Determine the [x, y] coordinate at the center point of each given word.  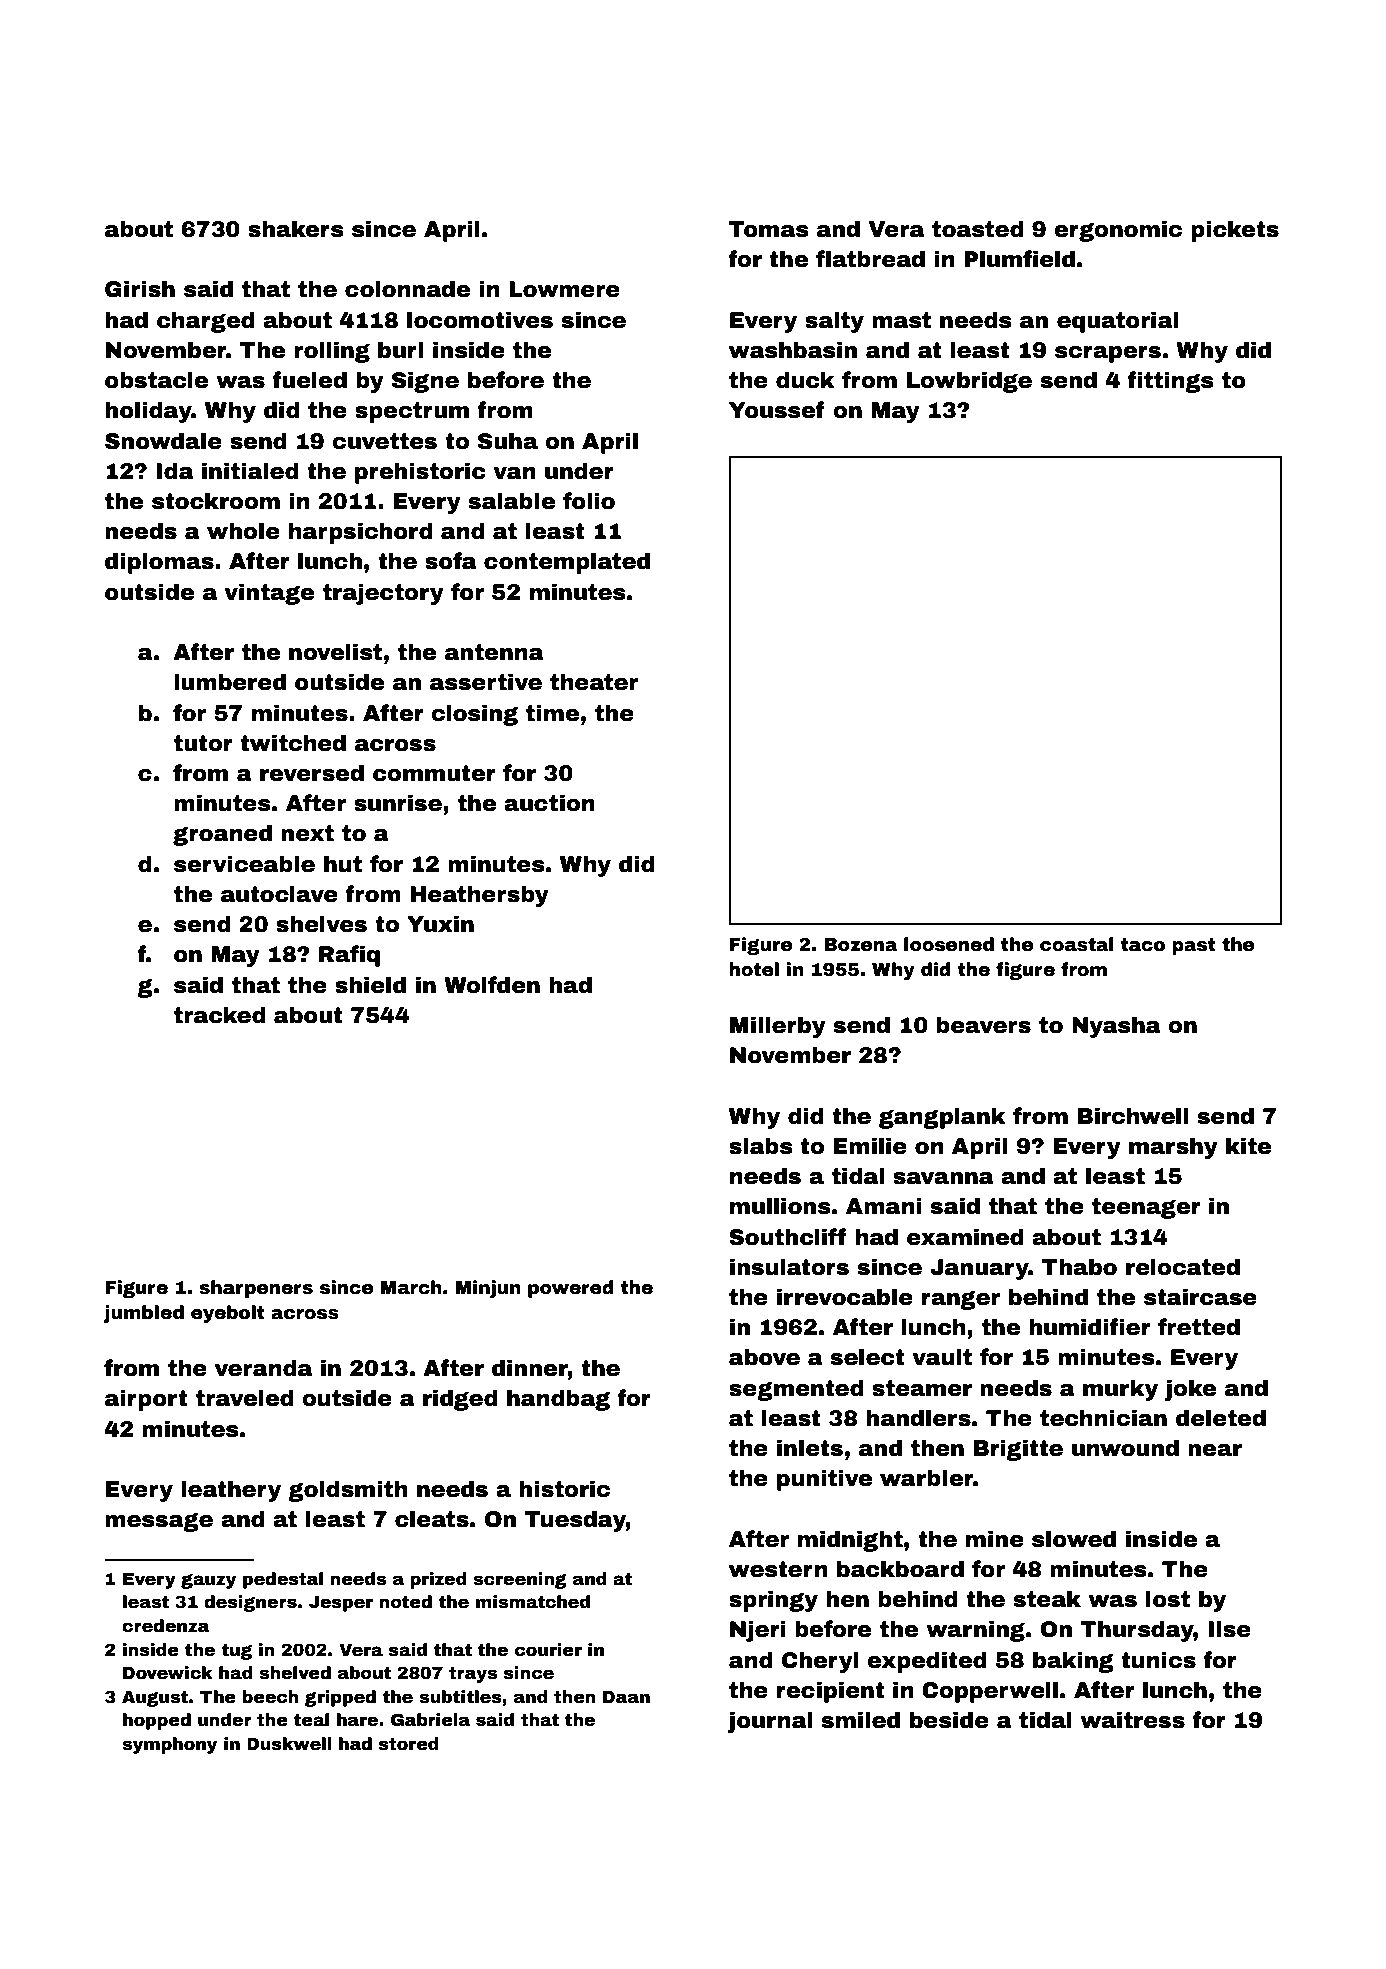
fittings [1170, 382]
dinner [530, 1368]
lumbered [230, 682]
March [411, 1287]
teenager [1146, 1208]
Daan [626, 1697]
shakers [295, 229]
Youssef [777, 410]
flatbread [870, 259]
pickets [1235, 231]
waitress [1132, 1720]
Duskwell [289, 1744]
